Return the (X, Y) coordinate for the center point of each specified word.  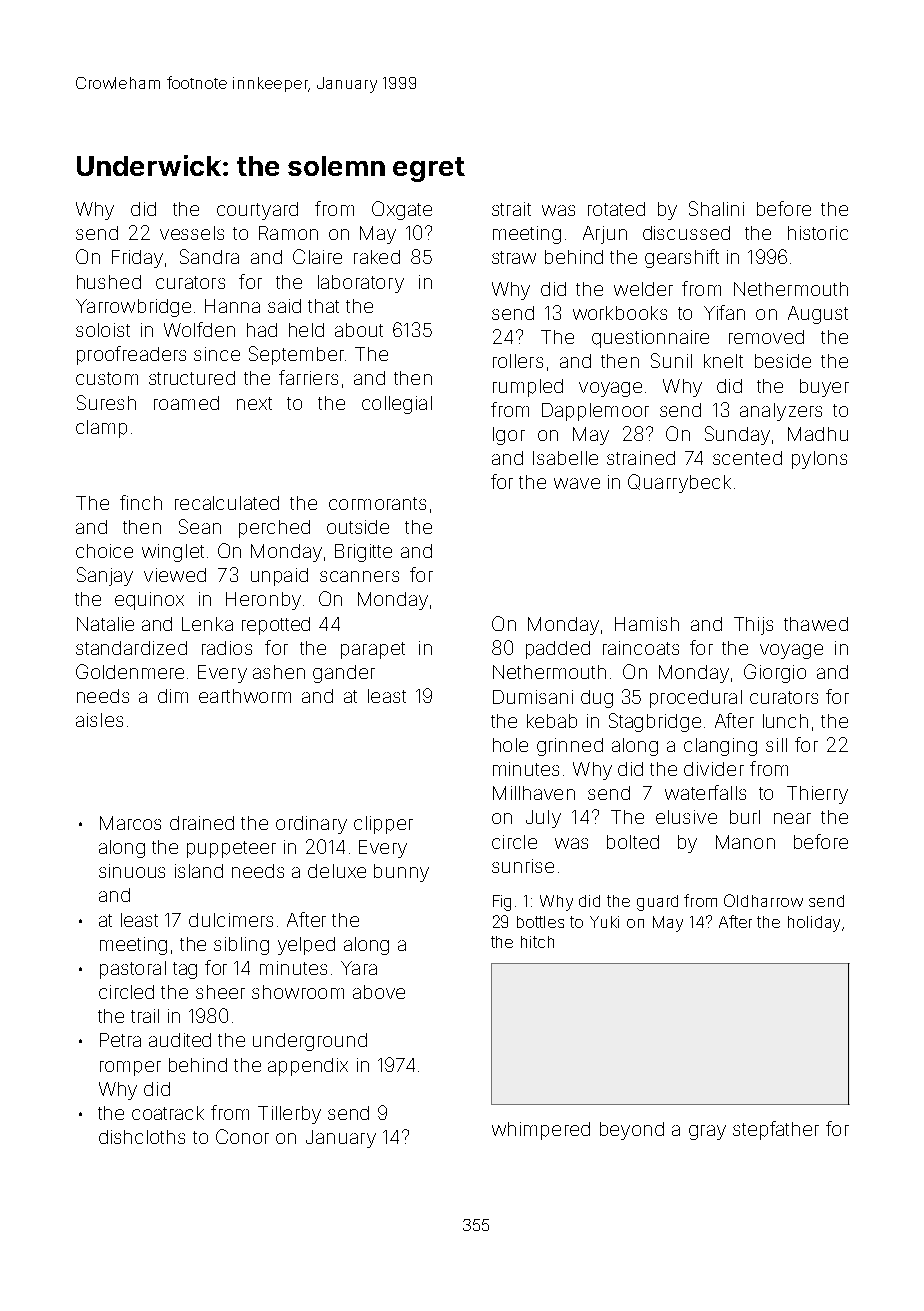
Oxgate (402, 210)
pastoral (133, 970)
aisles (99, 720)
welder (643, 289)
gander (344, 674)
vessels (192, 233)
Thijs (753, 626)
